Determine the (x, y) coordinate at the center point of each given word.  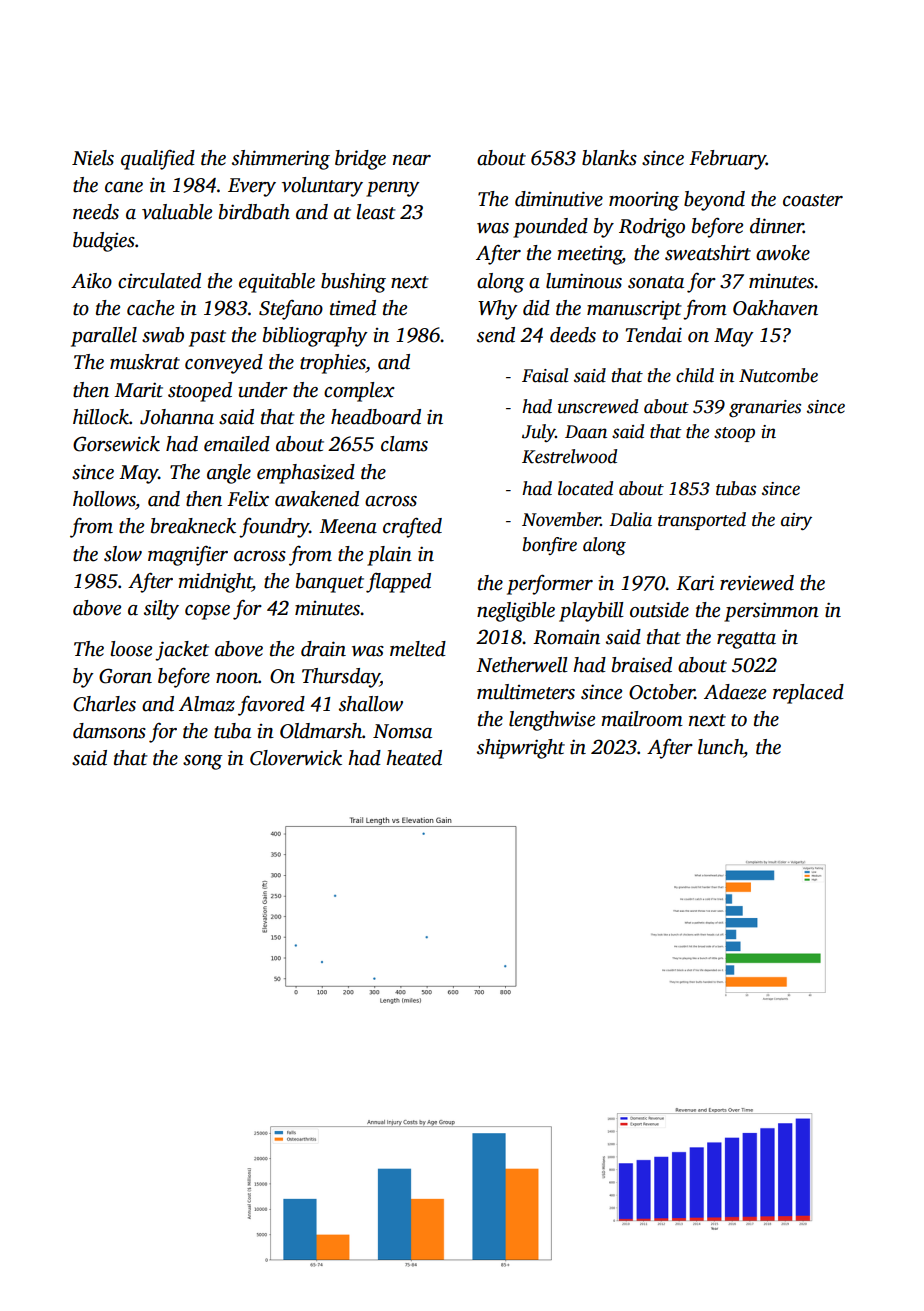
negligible (516, 612)
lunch (720, 747)
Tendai (654, 335)
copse (207, 612)
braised (642, 665)
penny (393, 189)
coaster (813, 200)
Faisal (545, 375)
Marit (138, 390)
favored (271, 705)
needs (96, 212)
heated (414, 758)
